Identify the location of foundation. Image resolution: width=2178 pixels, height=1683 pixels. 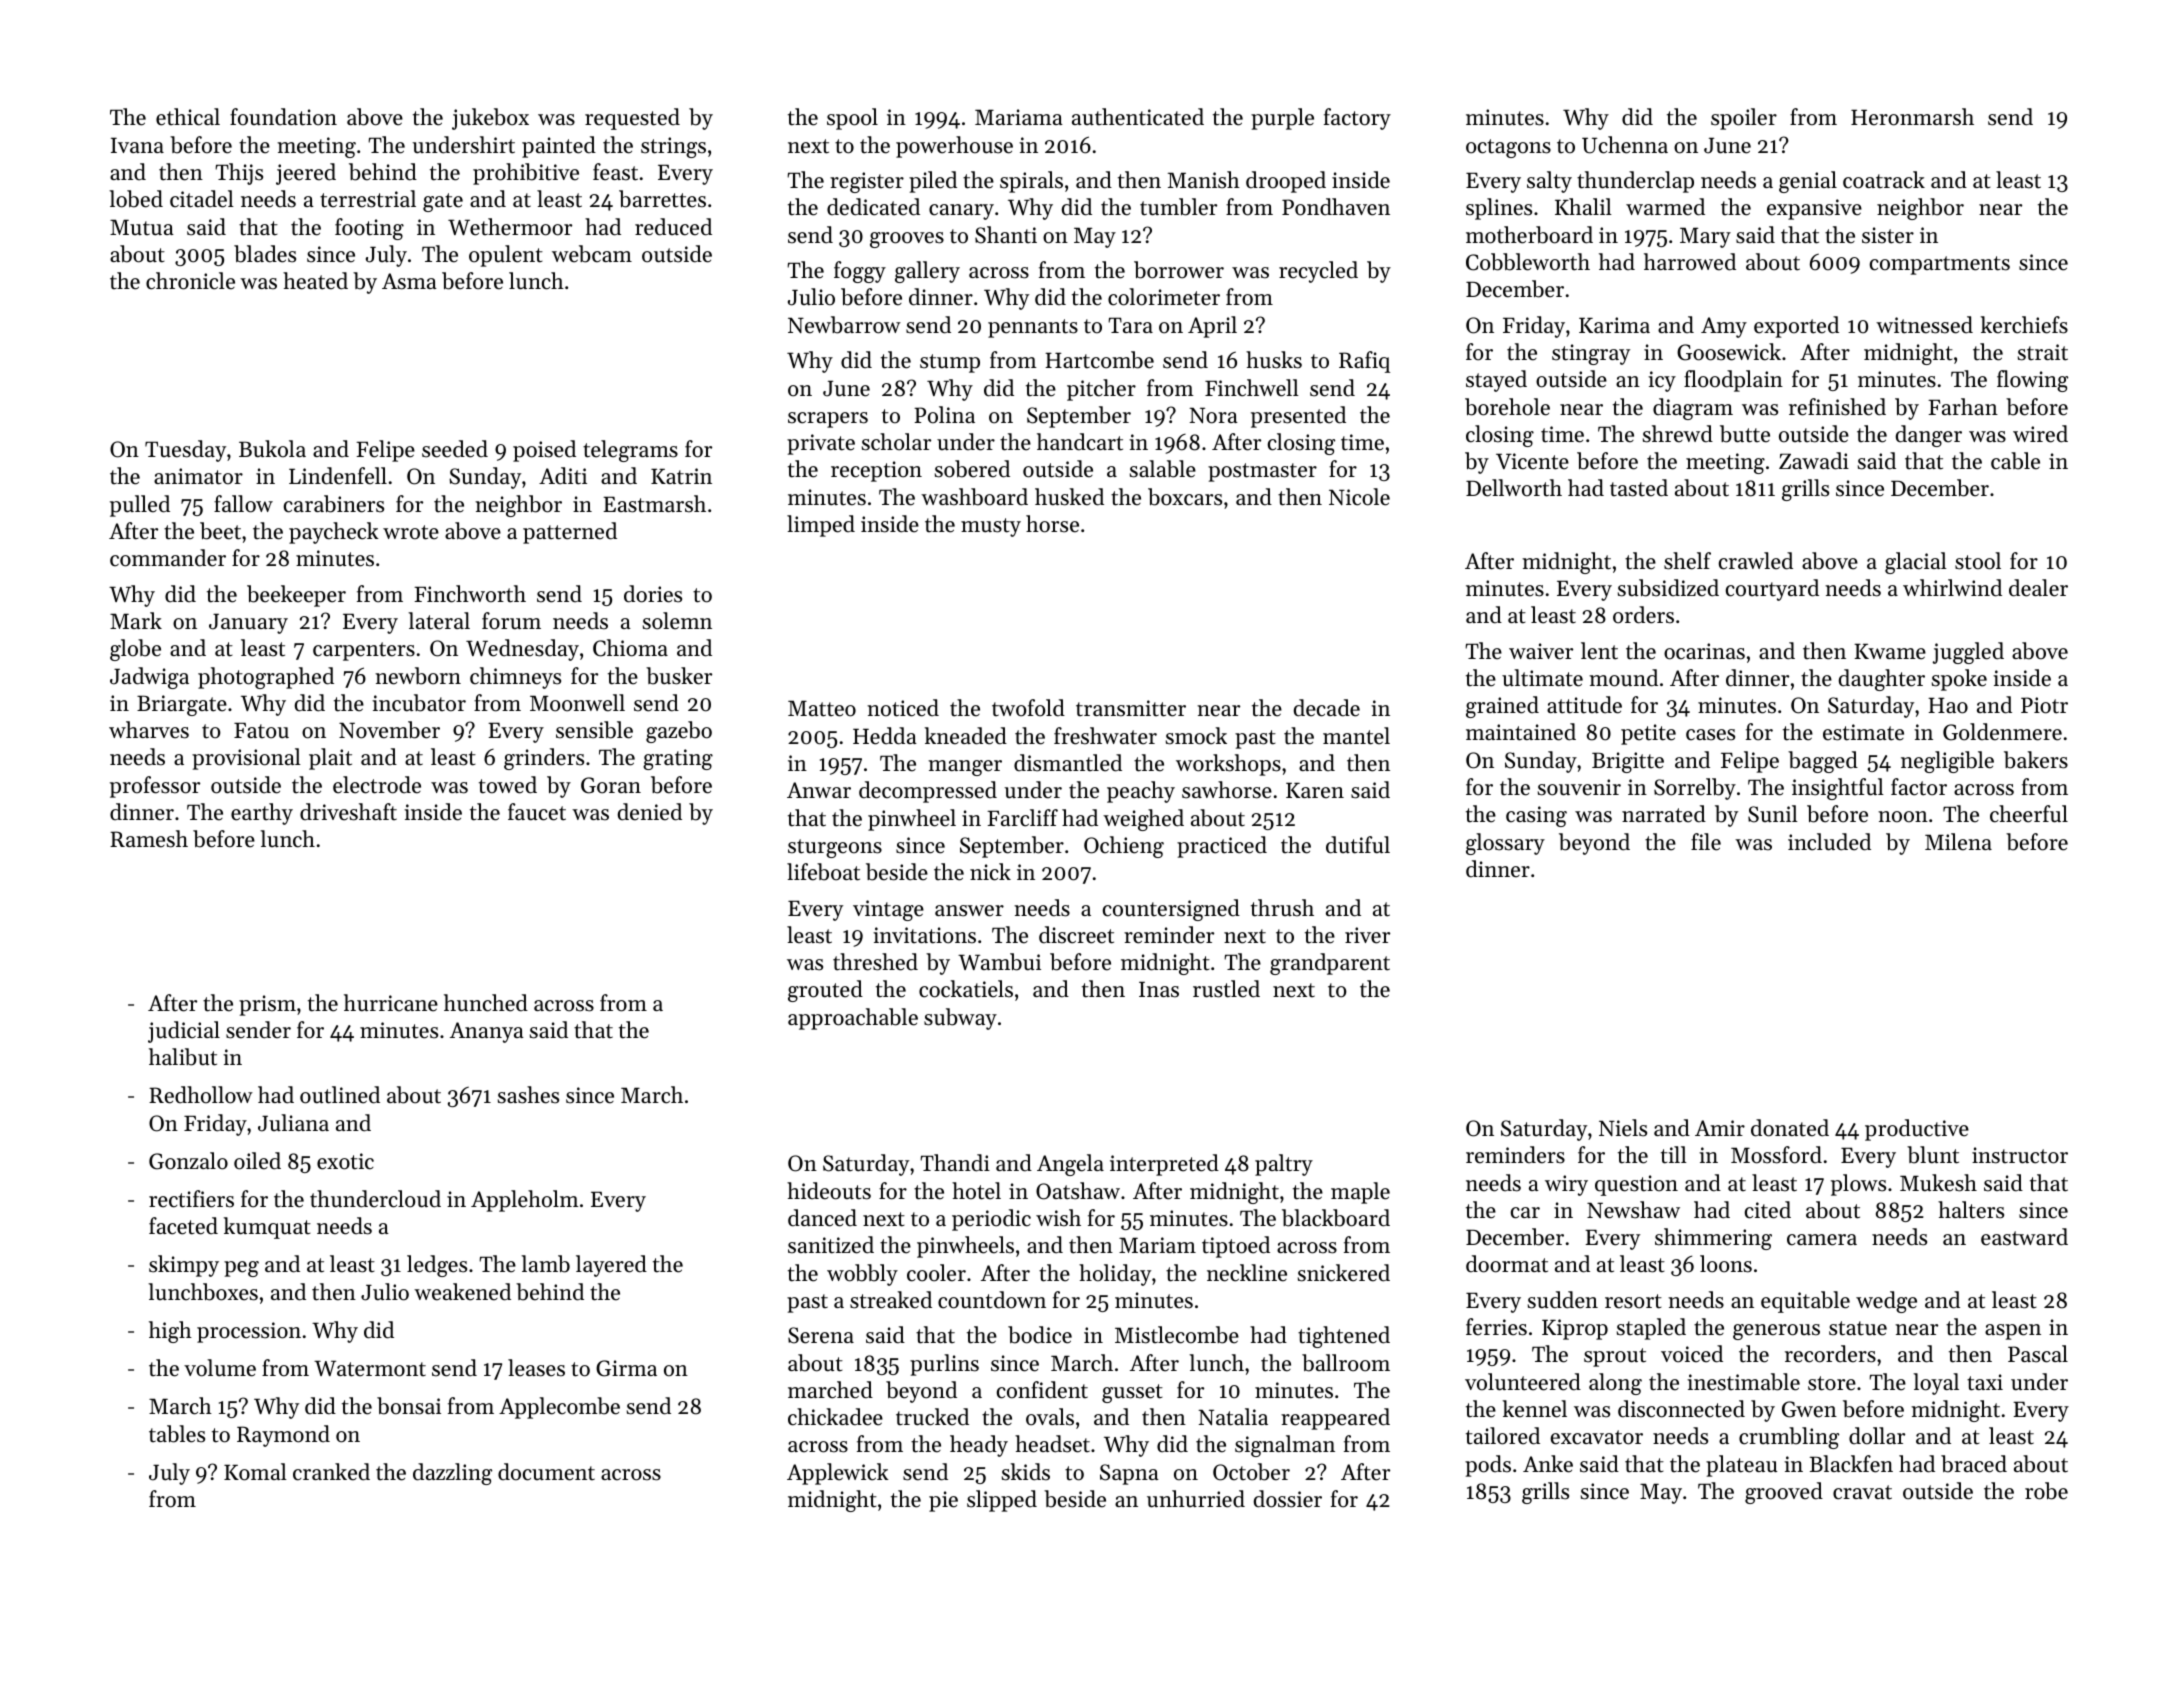
(283, 117).
